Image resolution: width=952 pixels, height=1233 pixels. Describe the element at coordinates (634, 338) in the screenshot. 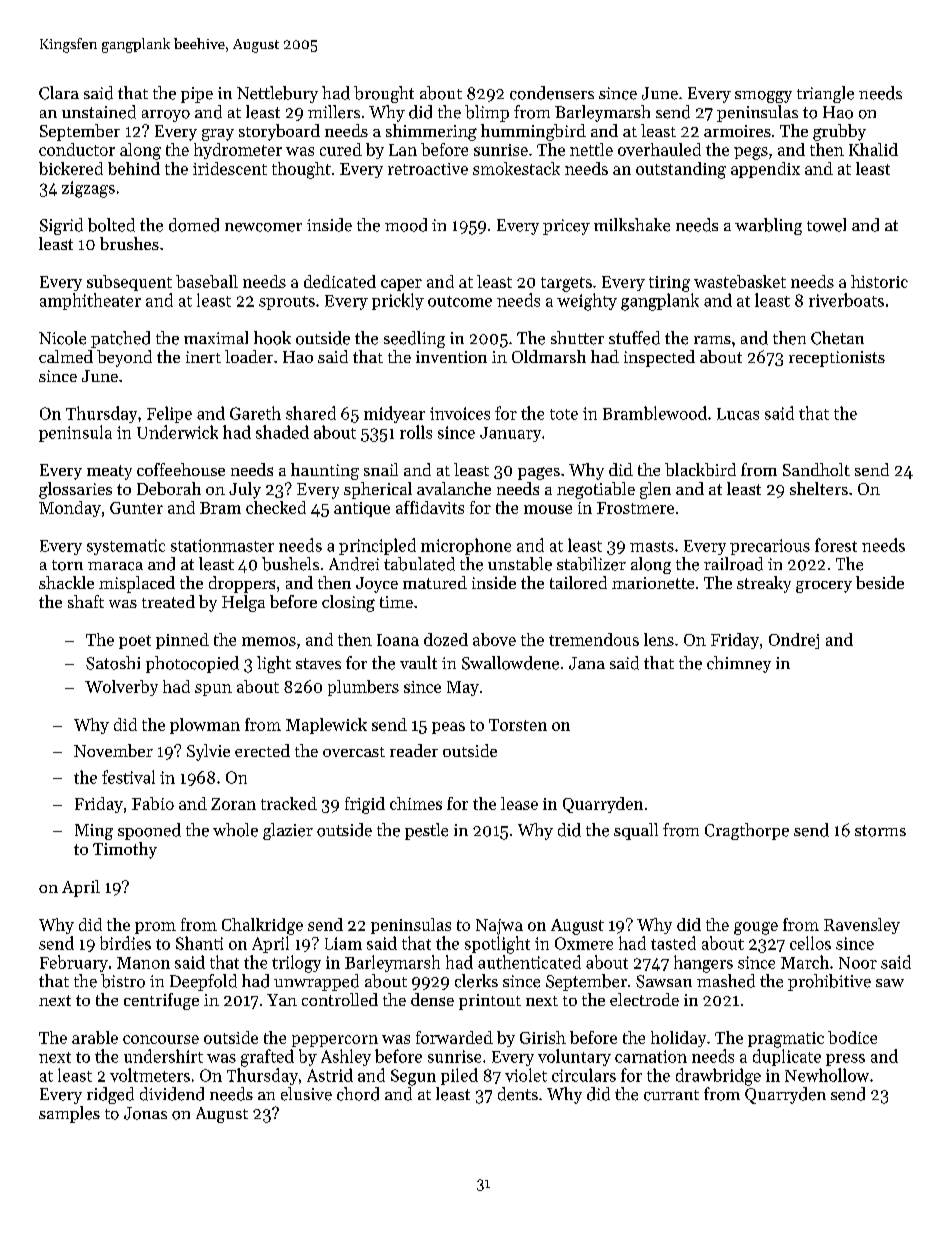

I see `stuffed` at that location.
